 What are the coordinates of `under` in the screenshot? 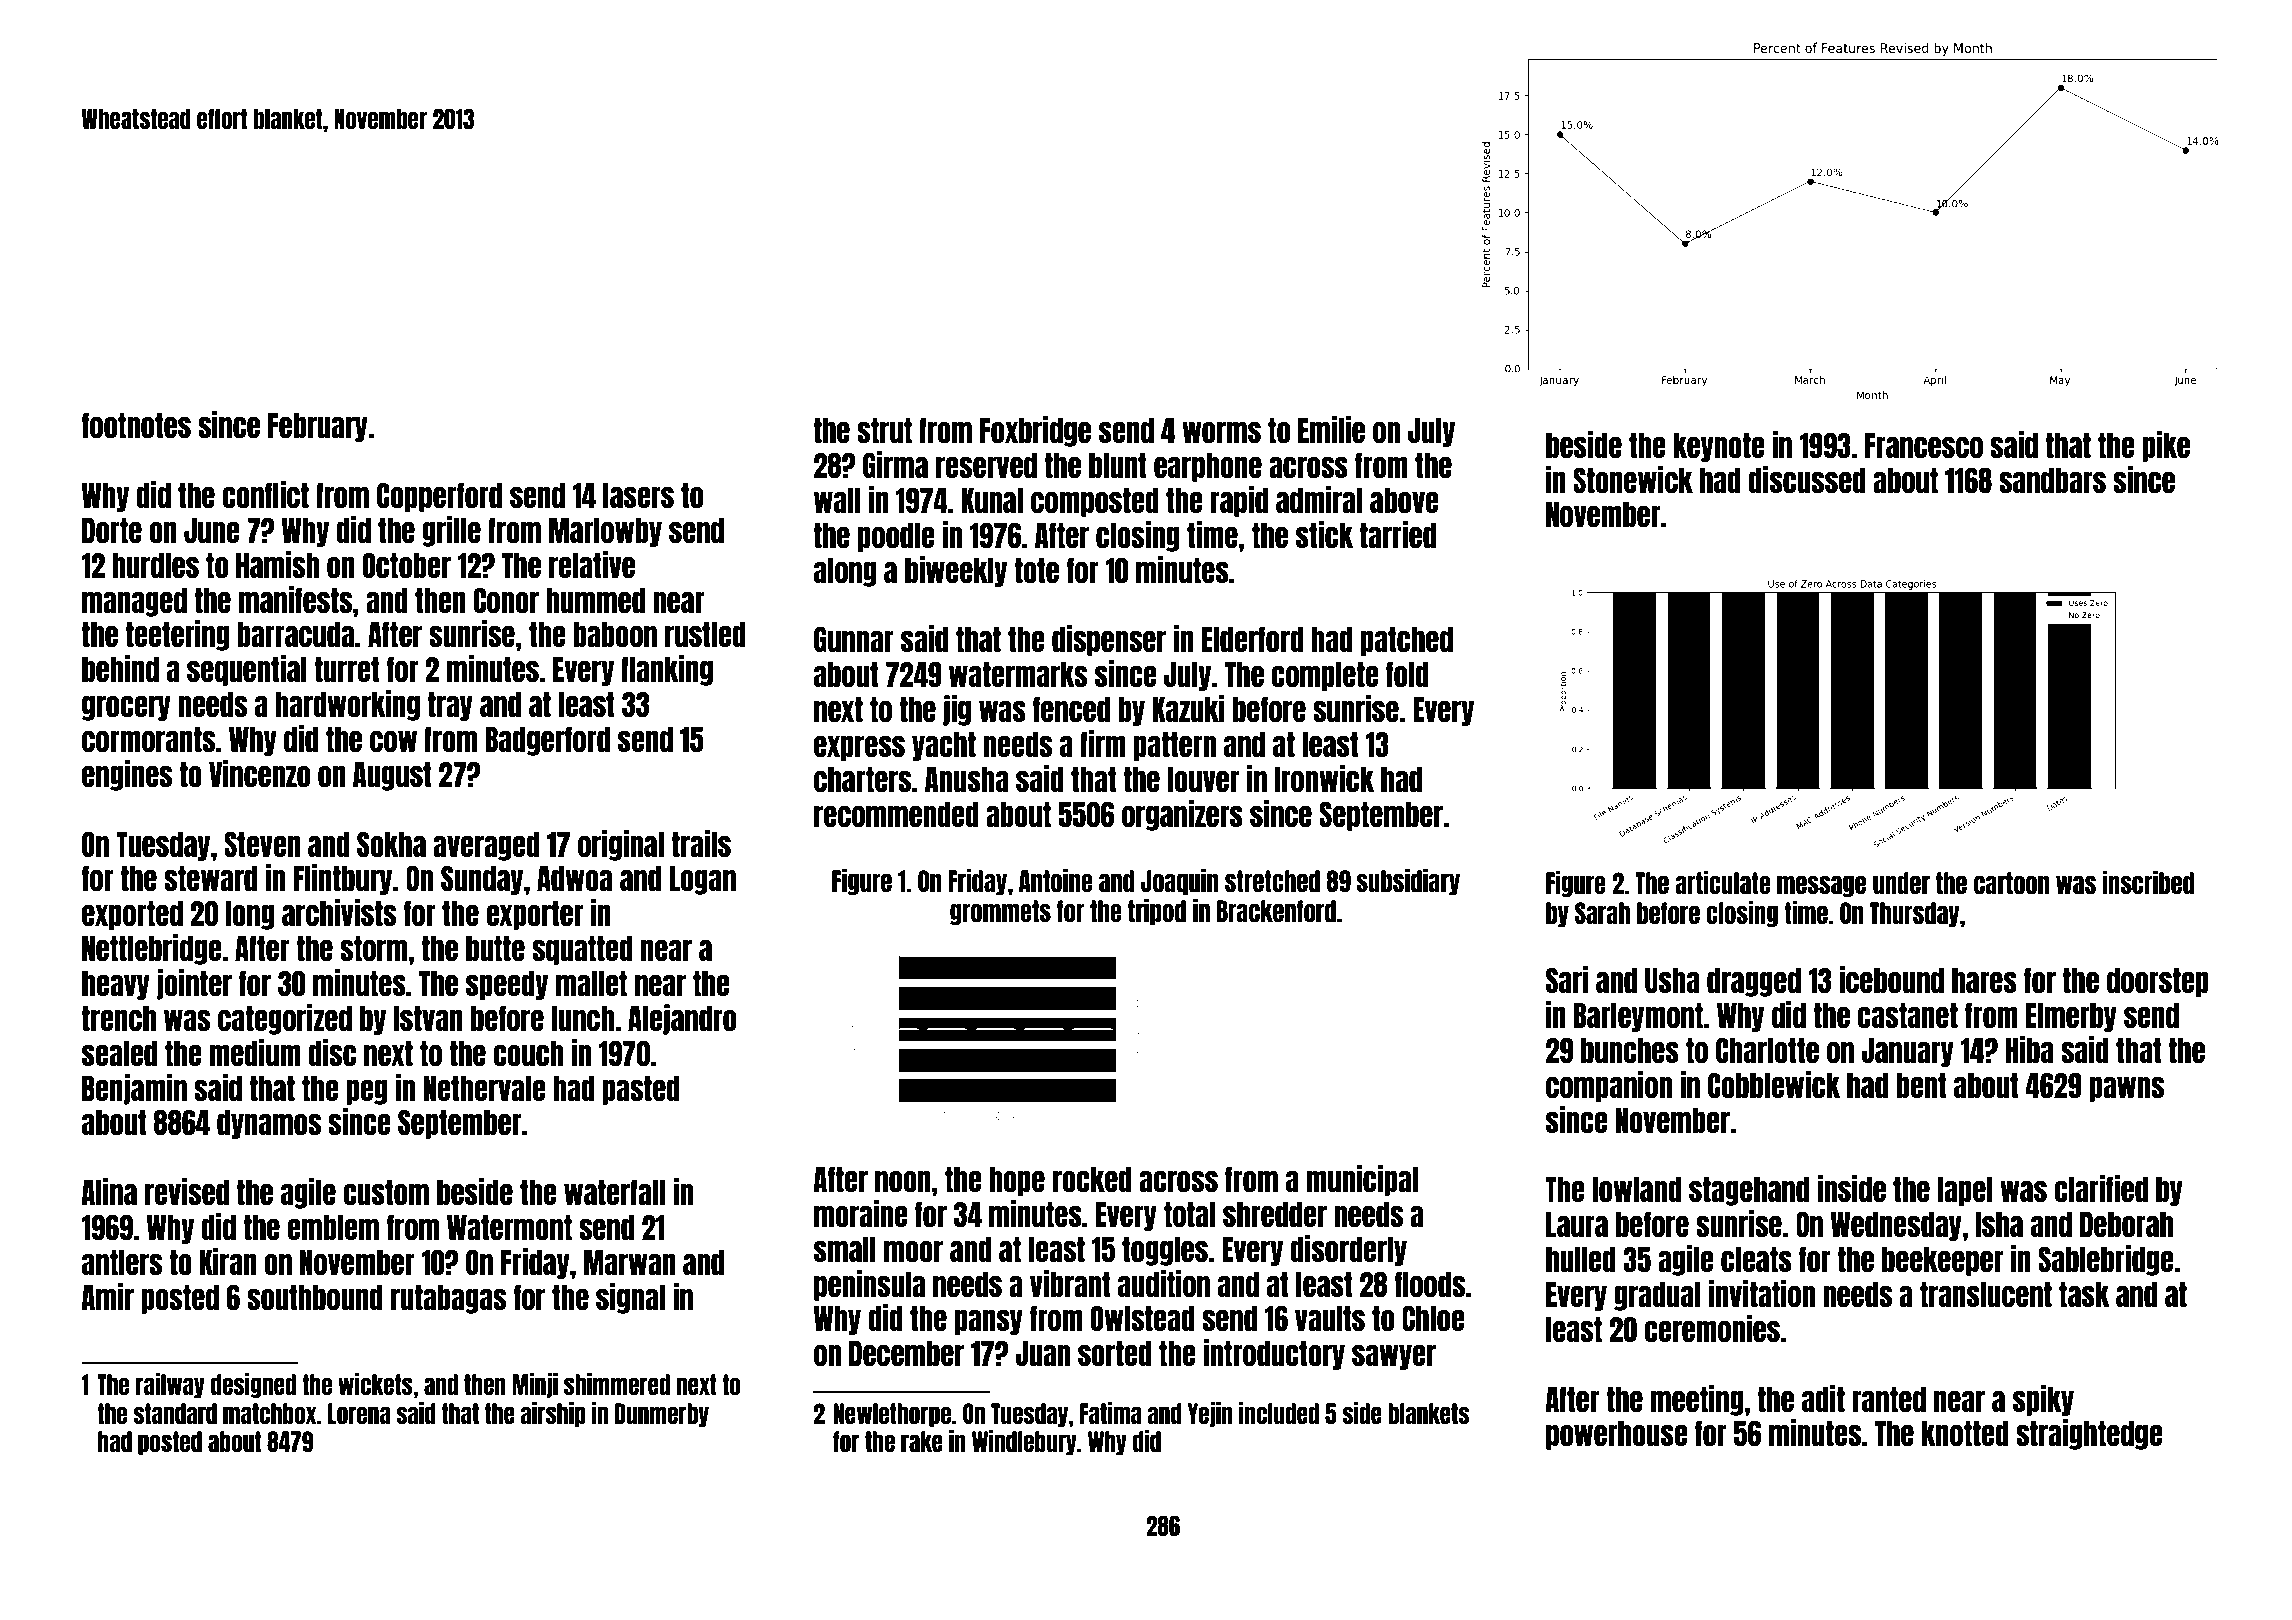 It's located at (1901, 883).
